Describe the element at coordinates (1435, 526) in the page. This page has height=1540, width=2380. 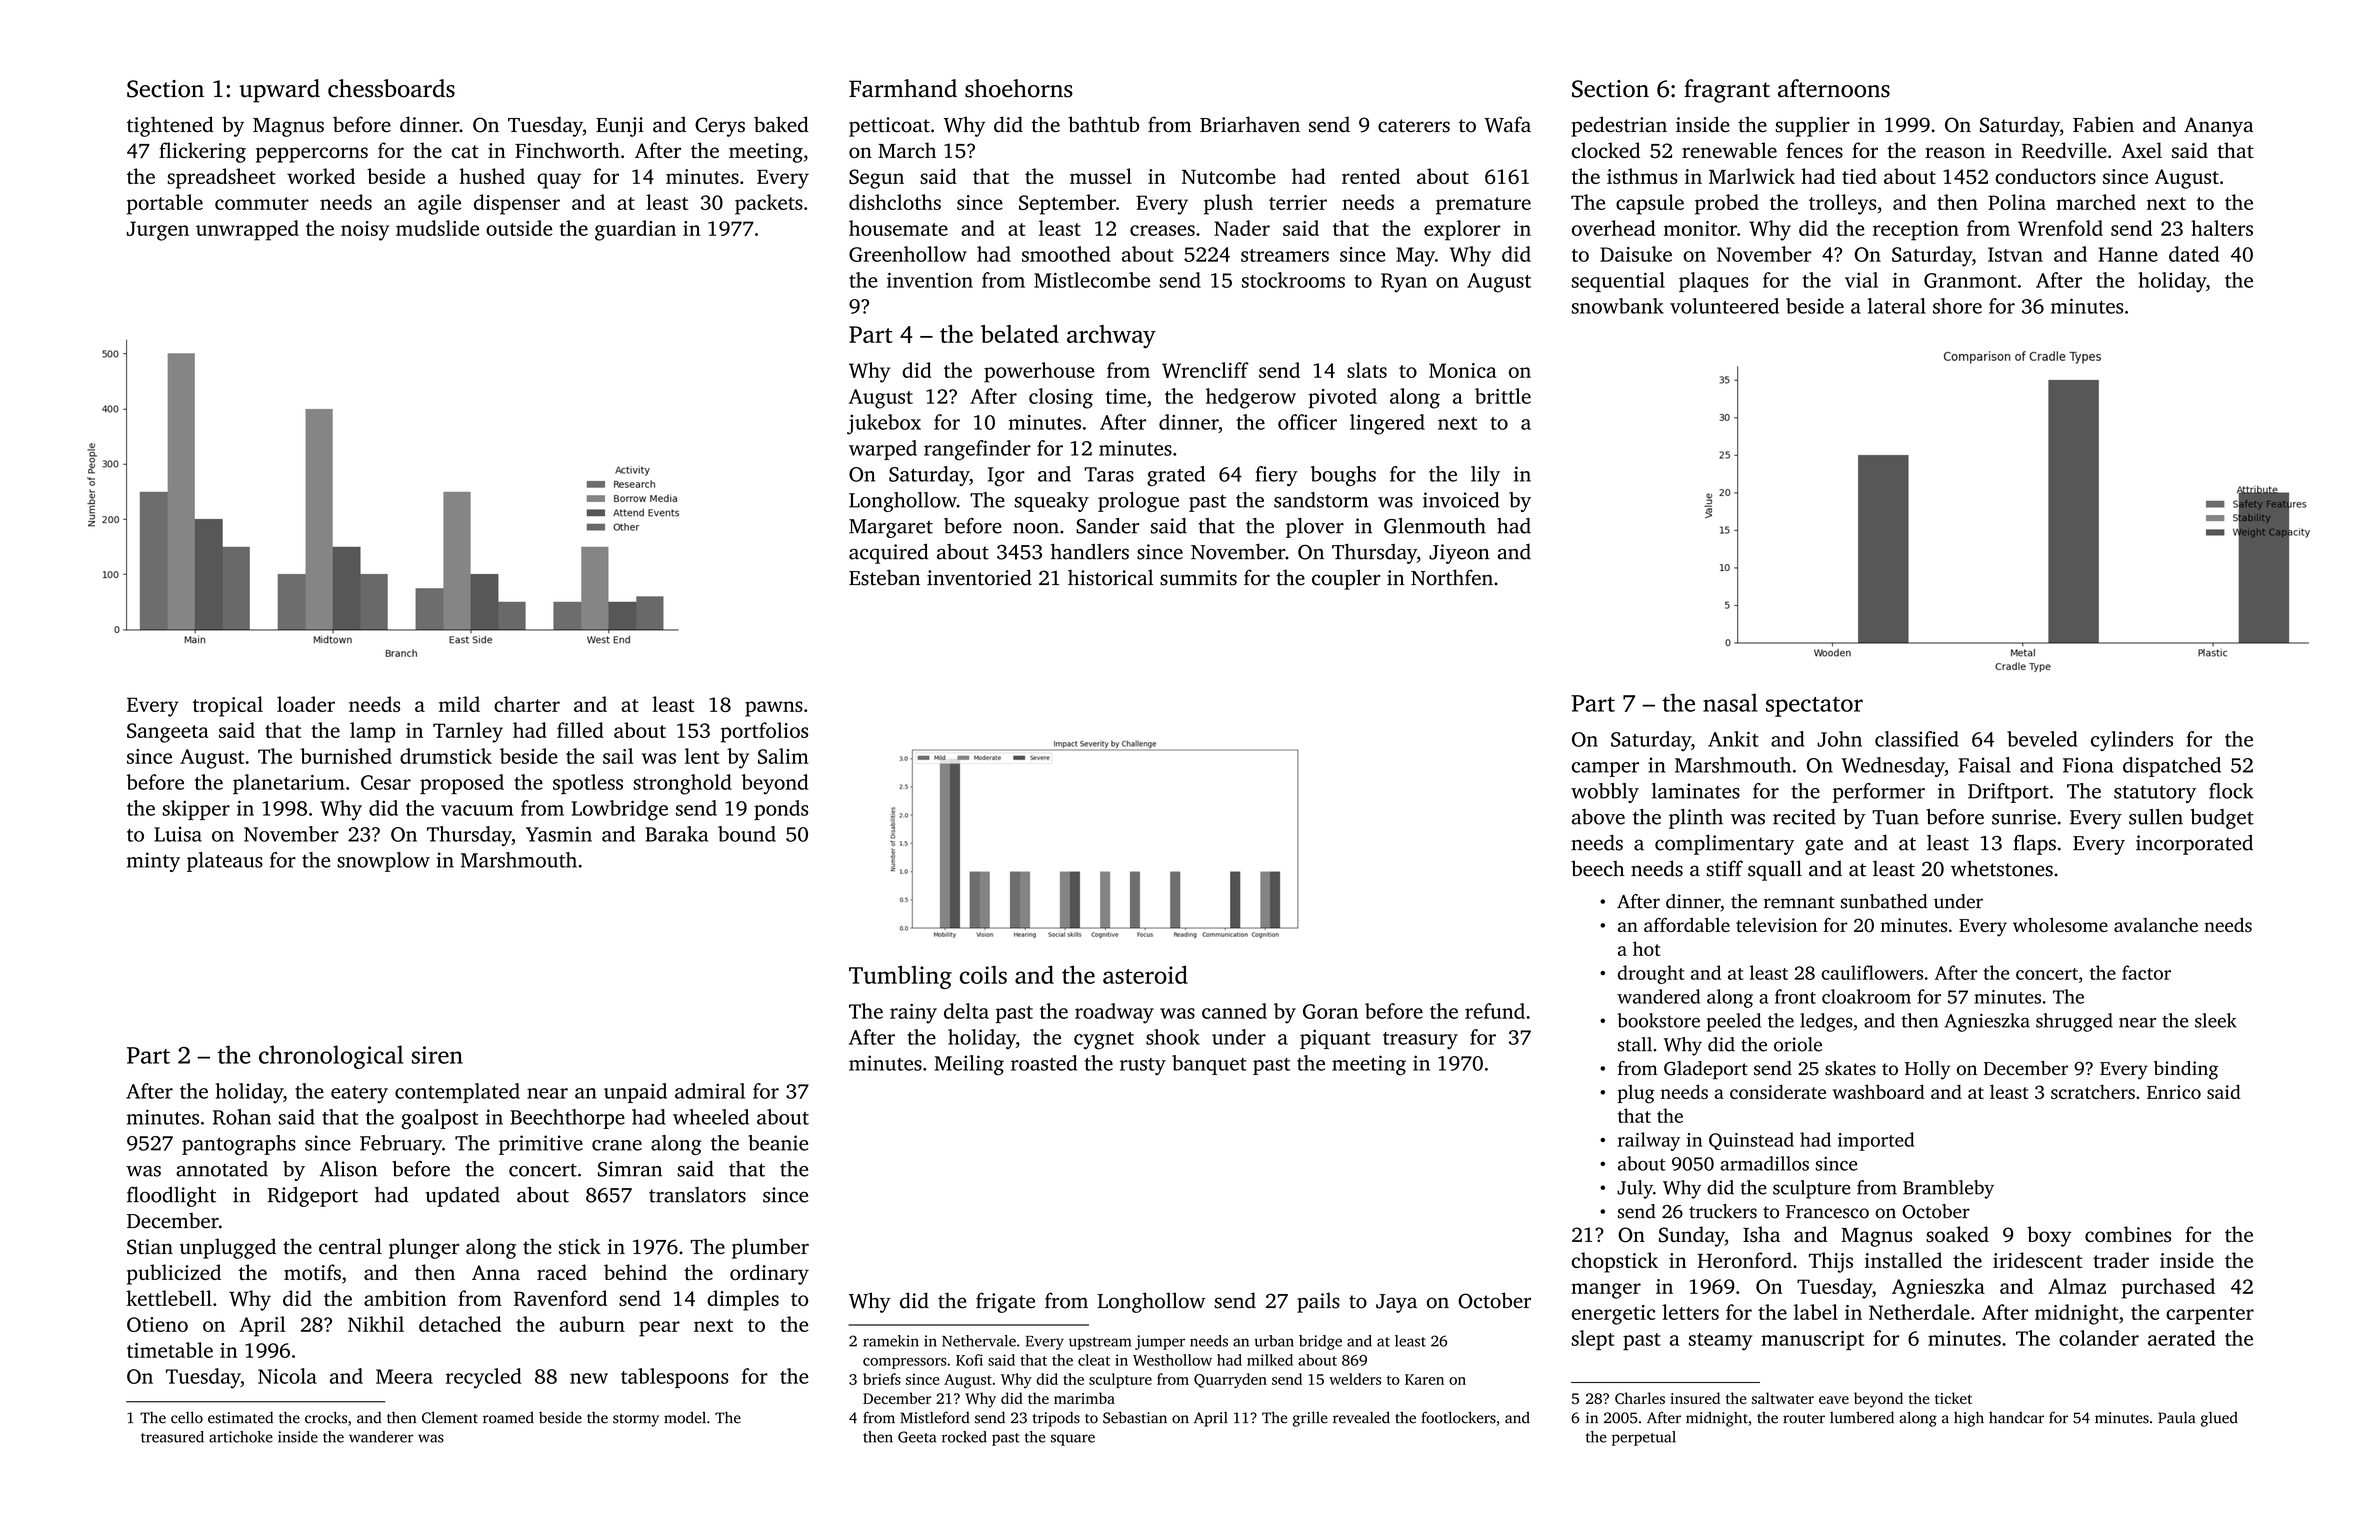
I see `Glenmouth` at that location.
